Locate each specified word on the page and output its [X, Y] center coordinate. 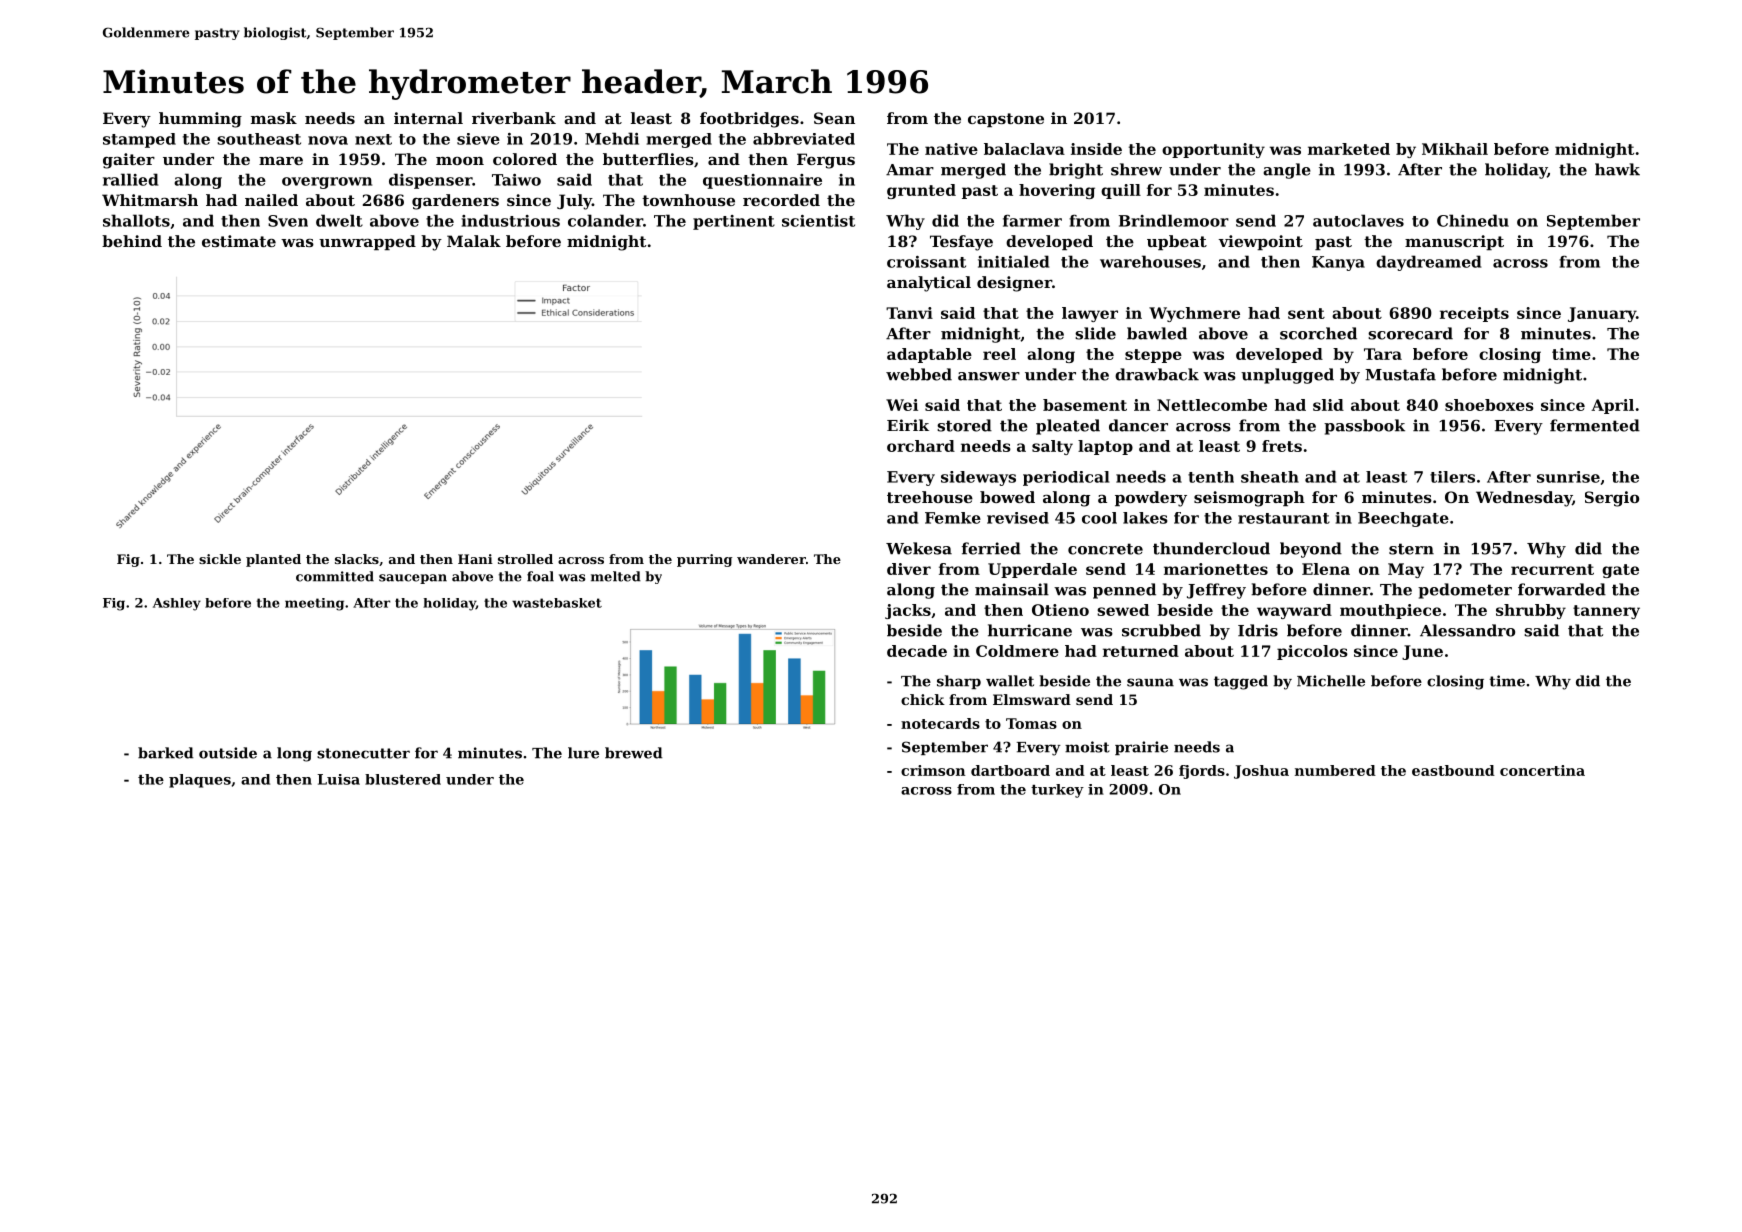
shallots [136, 220]
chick [923, 699]
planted [273, 560]
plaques [200, 781]
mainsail [1012, 589]
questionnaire [762, 181]
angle [1287, 171]
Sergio [1612, 499]
